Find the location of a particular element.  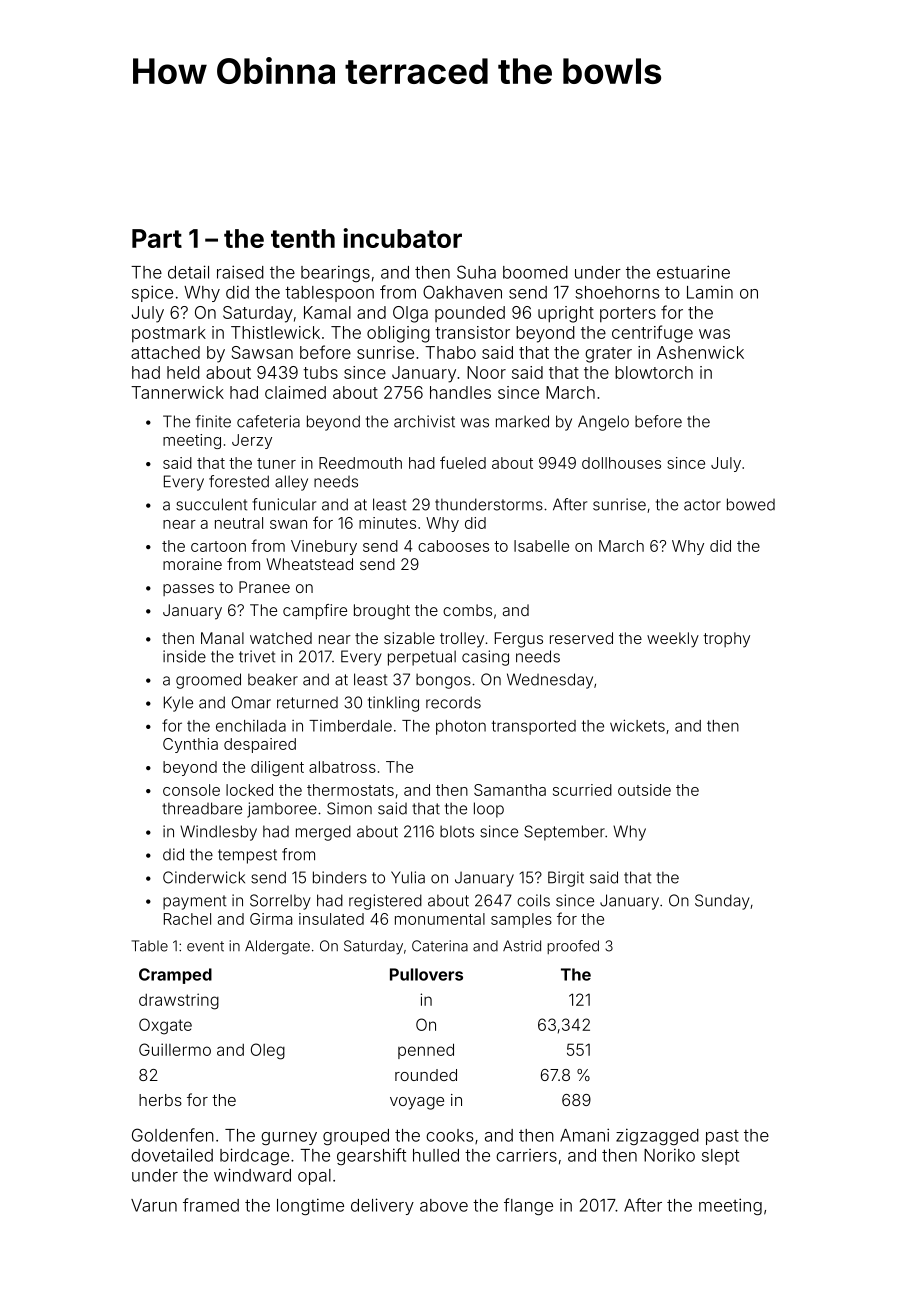

succulent is located at coordinates (211, 504).
